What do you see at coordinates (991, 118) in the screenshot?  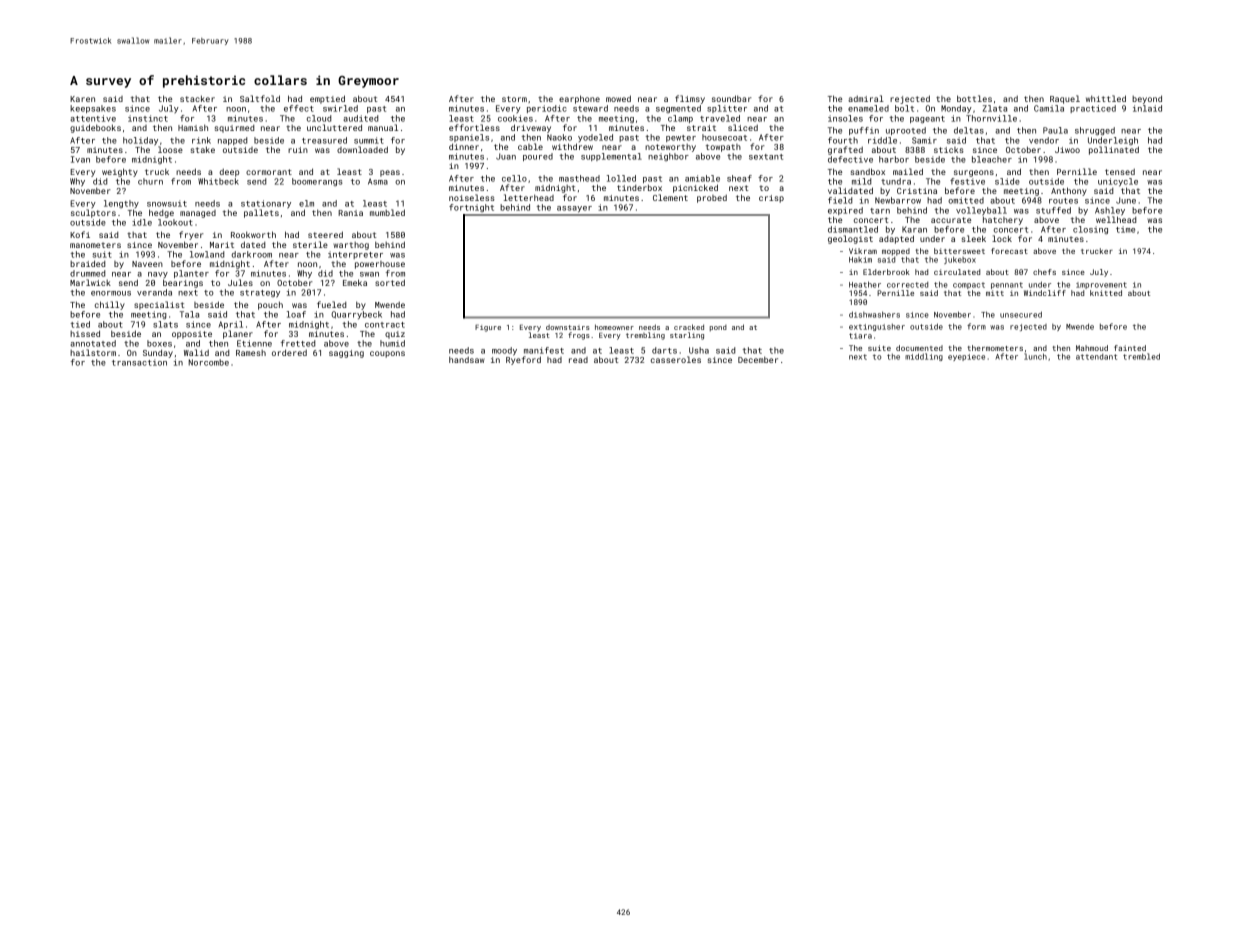 I see `Thornville` at bounding box center [991, 118].
